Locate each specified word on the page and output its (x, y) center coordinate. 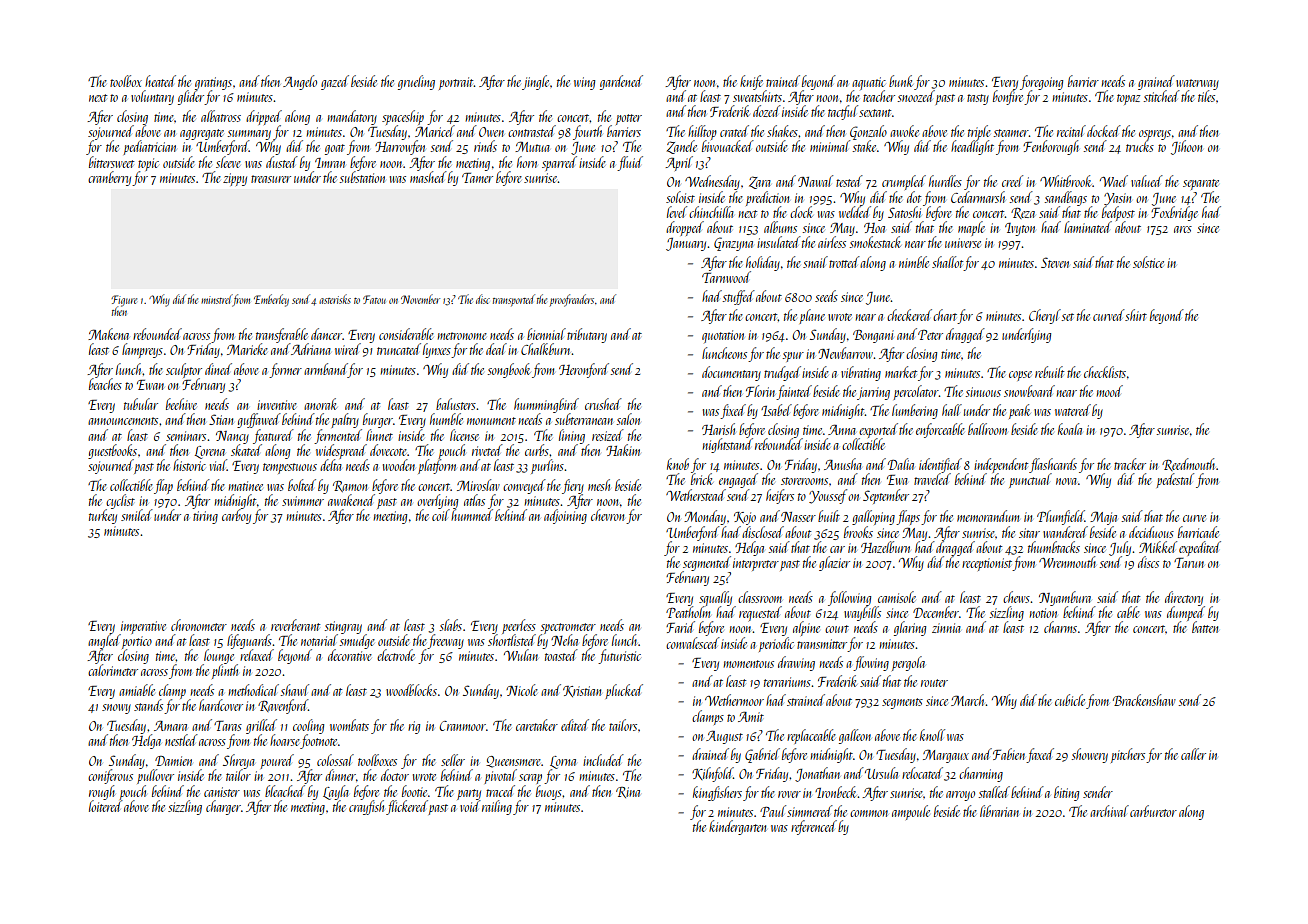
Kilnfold (712, 774)
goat (335, 149)
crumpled (904, 182)
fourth (587, 132)
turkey (103, 516)
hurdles (945, 181)
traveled (932, 479)
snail (815, 262)
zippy (235, 179)
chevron (608, 515)
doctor (395, 775)
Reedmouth (1189, 464)
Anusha (843, 464)
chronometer (199, 625)
